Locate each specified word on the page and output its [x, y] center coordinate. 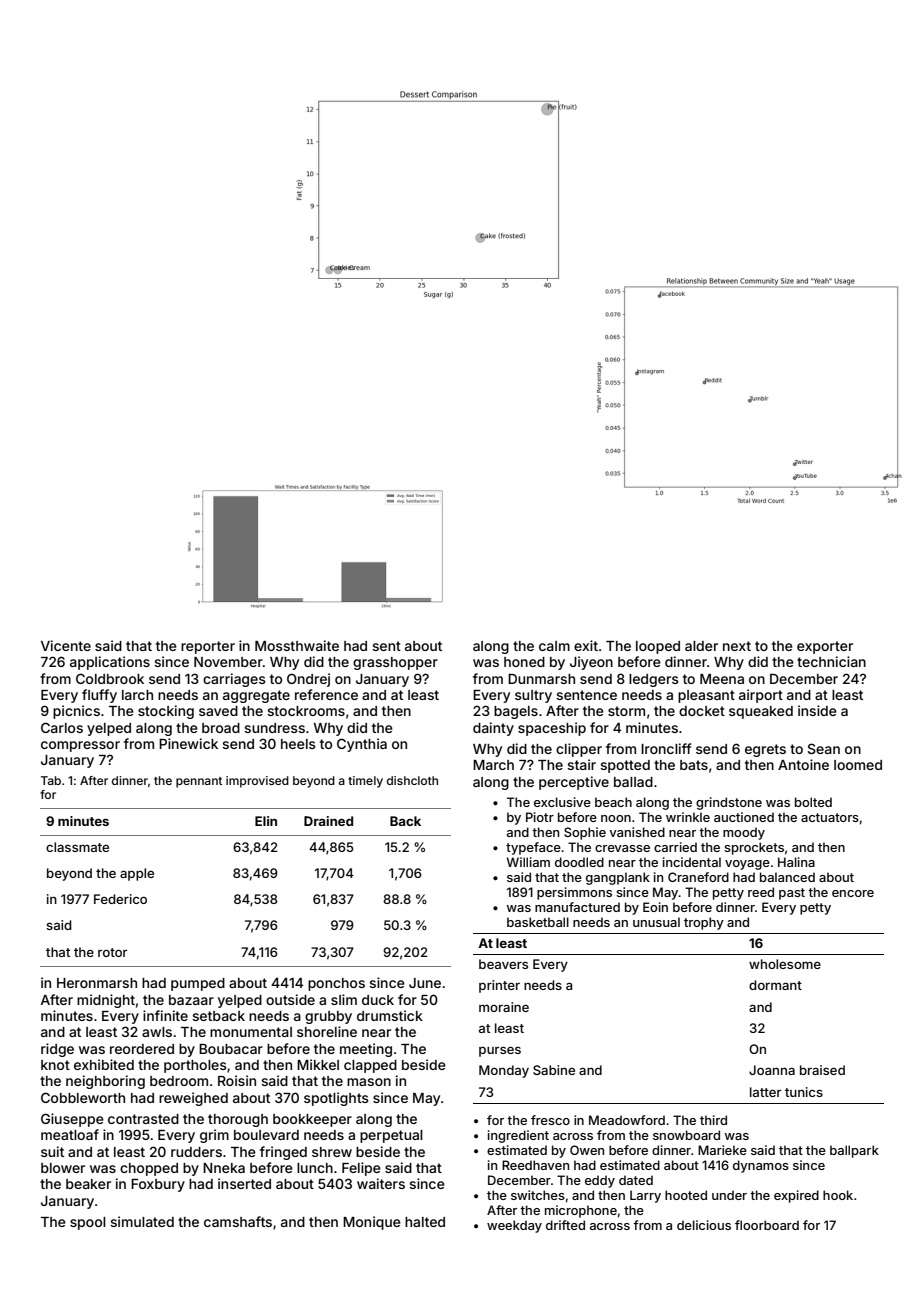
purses [500, 1051]
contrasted [143, 1119]
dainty [493, 729]
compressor [80, 746]
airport [761, 696]
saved [218, 711]
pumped [198, 984]
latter [765, 1092]
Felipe [361, 1169]
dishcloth [412, 780]
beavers [503, 964]
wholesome [785, 964]
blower [63, 1168]
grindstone [729, 803]
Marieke [722, 1150]
